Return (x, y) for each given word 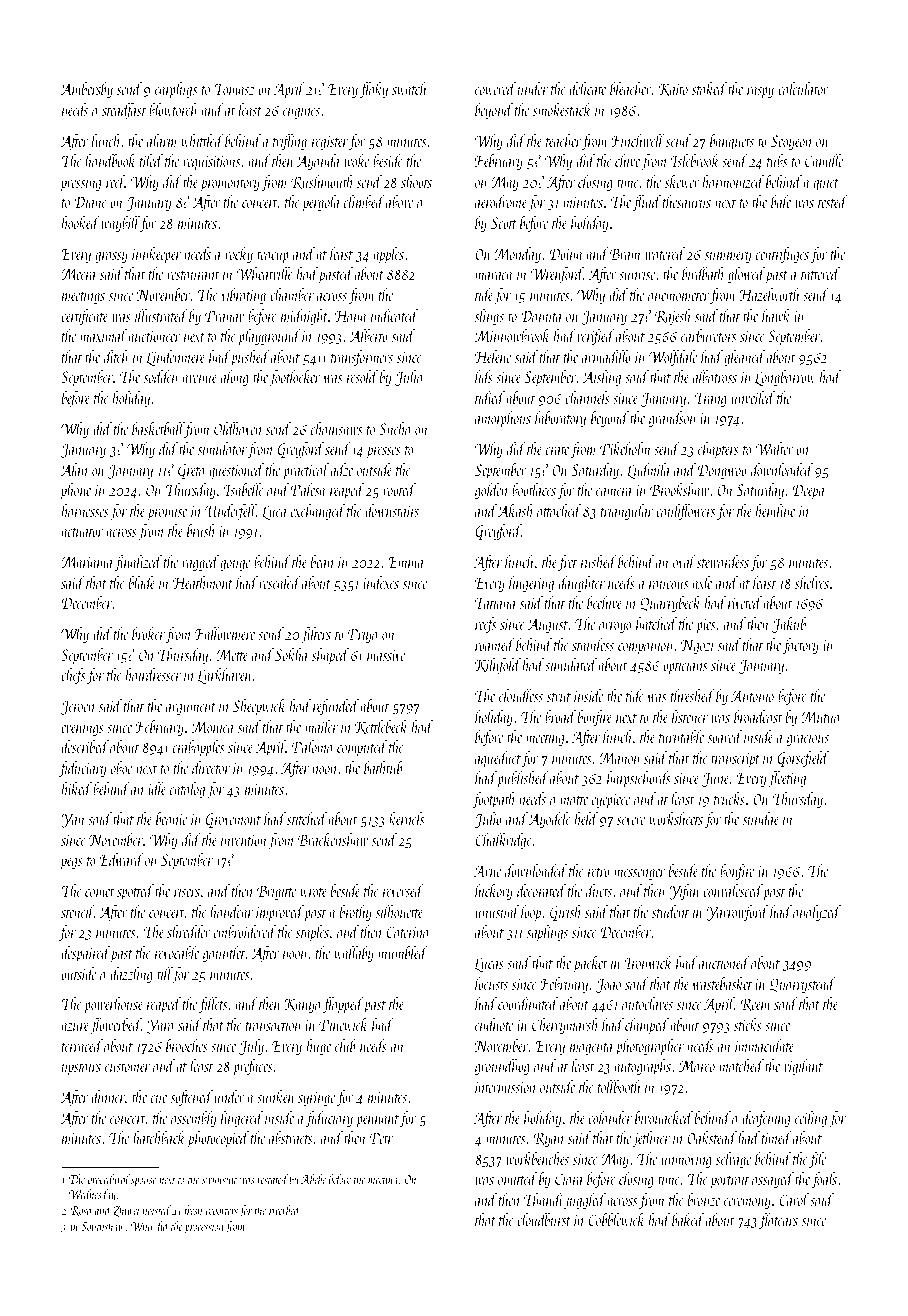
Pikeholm (625, 448)
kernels (406, 818)
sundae (761, 818)
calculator (803, 88)
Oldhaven (237, 428)
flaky (374, 90)
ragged (200, 563)
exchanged (318, 512)
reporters (222, 1213)
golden (491, 491)
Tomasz (234, 89)
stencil (77, 911)
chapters (718, 450)
